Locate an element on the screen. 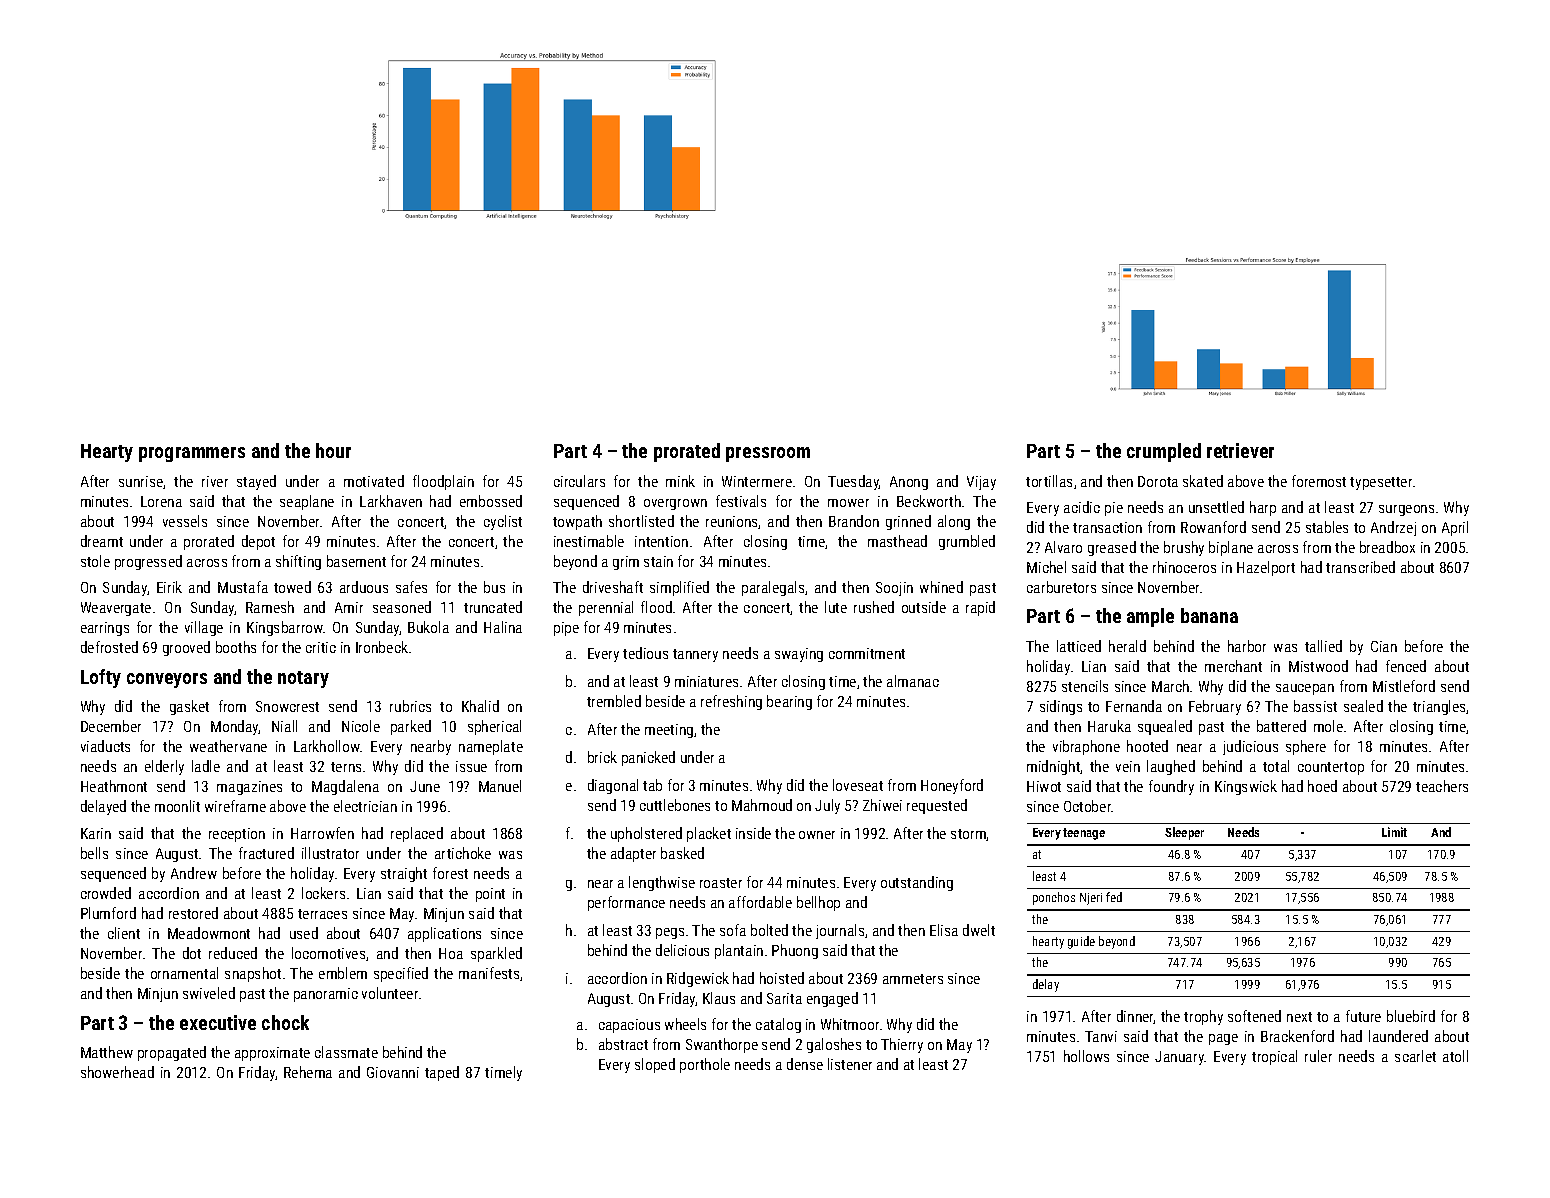 This screenshot has height=1198, width=1550. surgeons is located at coordinates (1406, 510).
